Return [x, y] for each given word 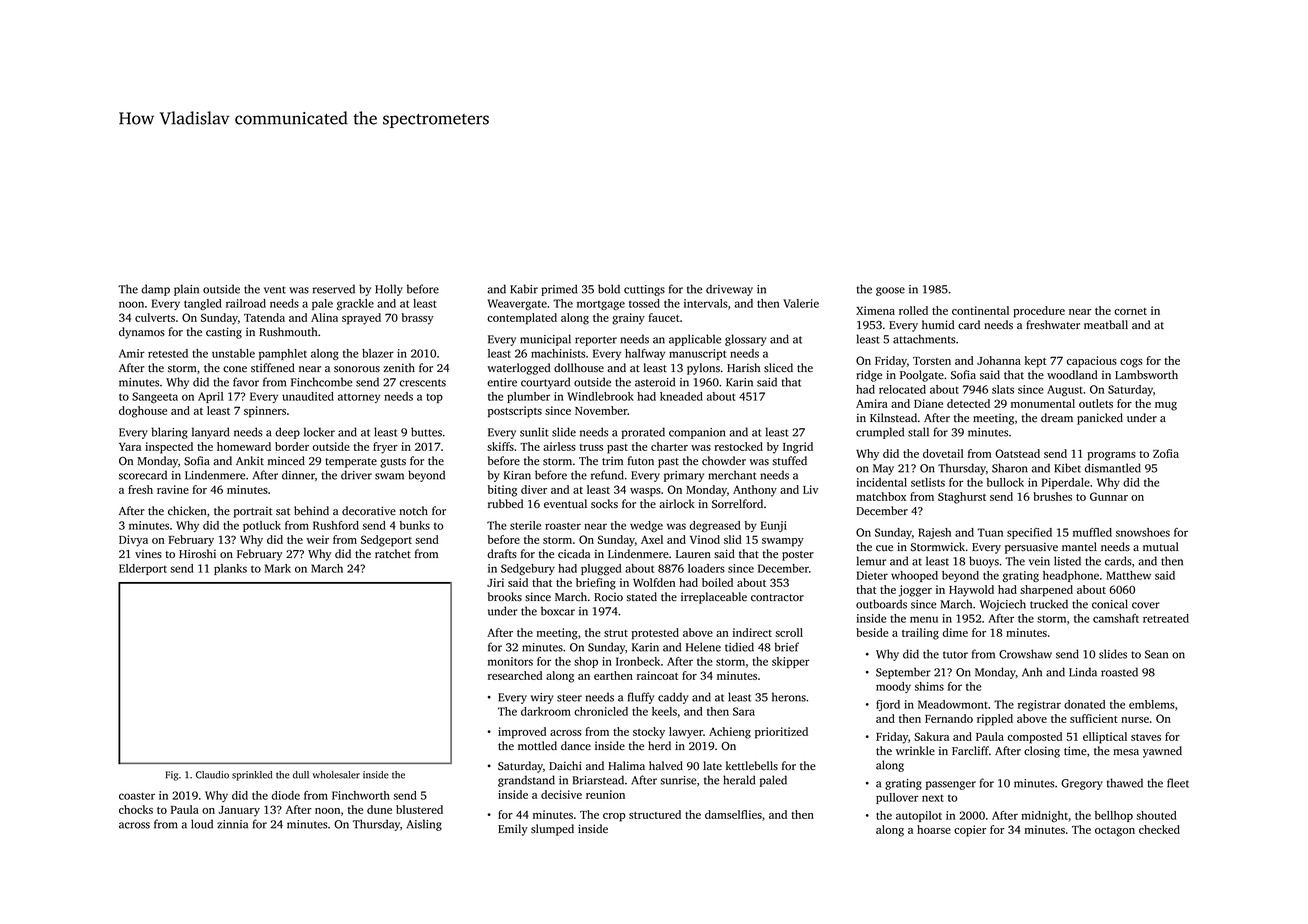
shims [929, 686]
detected [968, 403]
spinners [265, 412]
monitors [510, 661]
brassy [418, 319]
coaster [137, 796]
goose [890, 291]
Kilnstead [893, 418]
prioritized [781, 733]
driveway [729, 290]
